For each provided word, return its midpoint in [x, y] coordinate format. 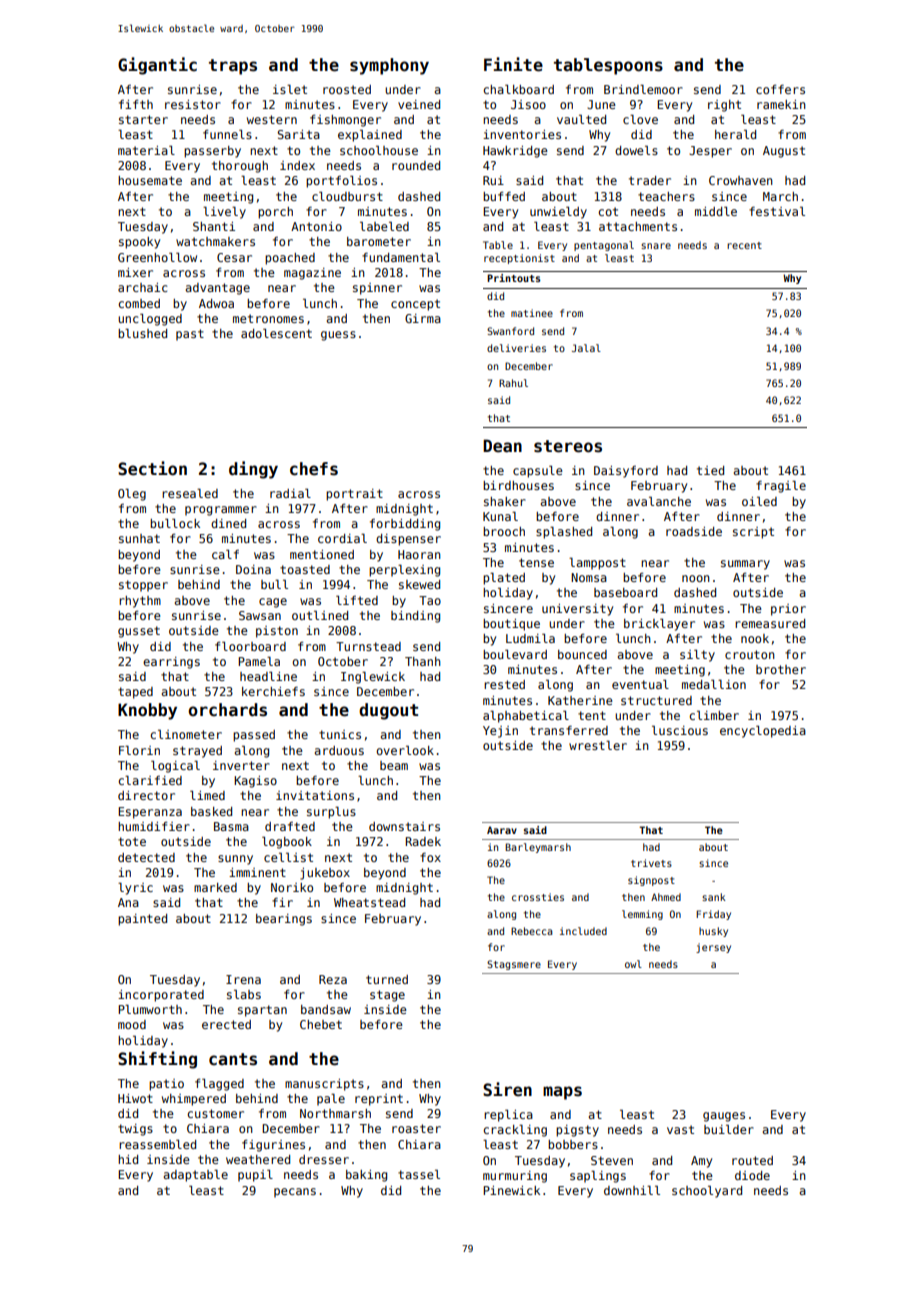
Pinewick [511, 1190]
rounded [416, 165]
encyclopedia [763, 731]
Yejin [500, 732]
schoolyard [707, 1191]
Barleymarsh [538, 848]
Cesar [234, 257]
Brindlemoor [643, 89]
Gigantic [157, 66]
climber [714, 715]
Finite [513, 64]
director [146, 795]
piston [277, 632]
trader [650, 180]
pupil [255, 1175]
